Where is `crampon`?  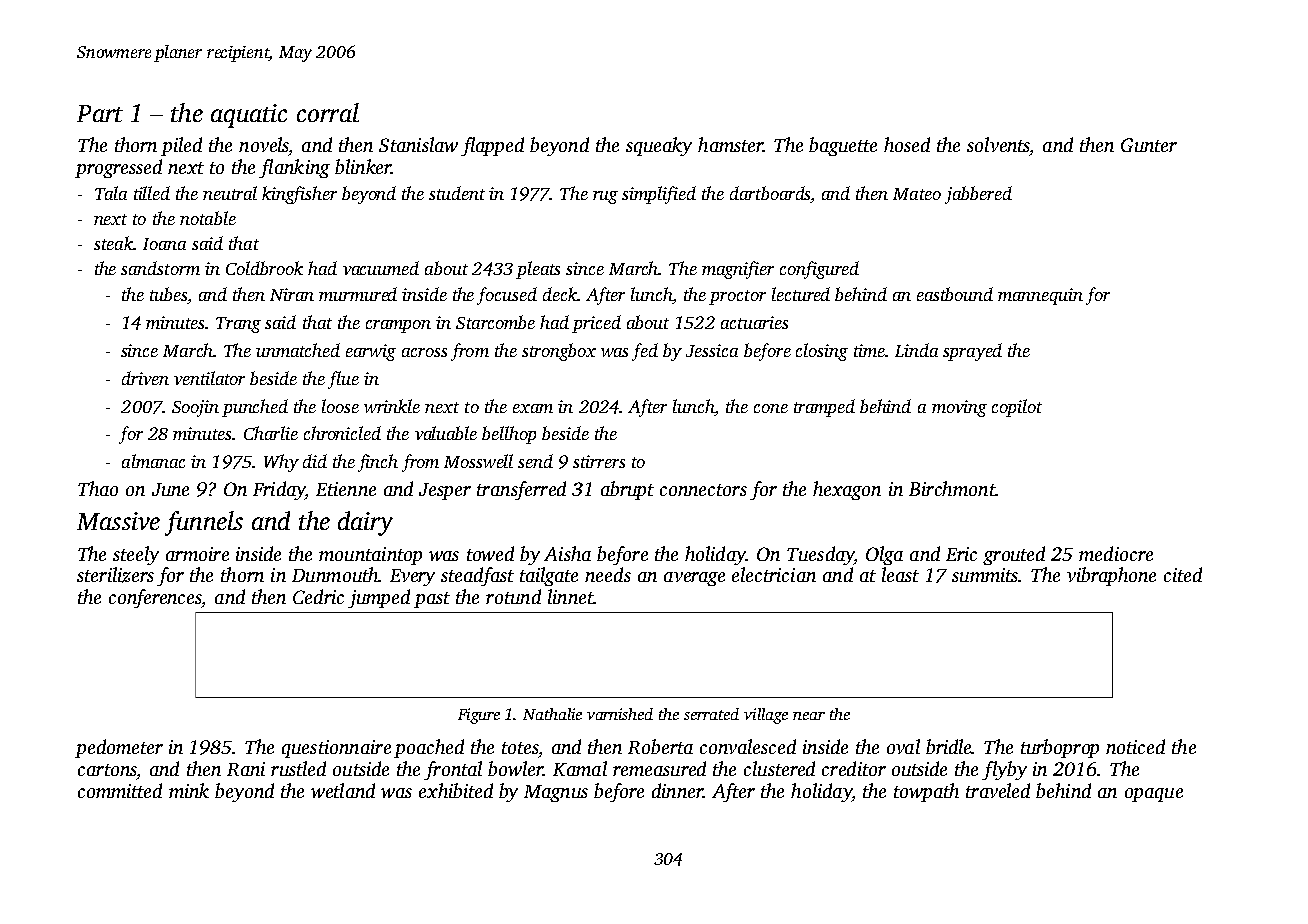 crampon is located at coordinates (398, 326).
